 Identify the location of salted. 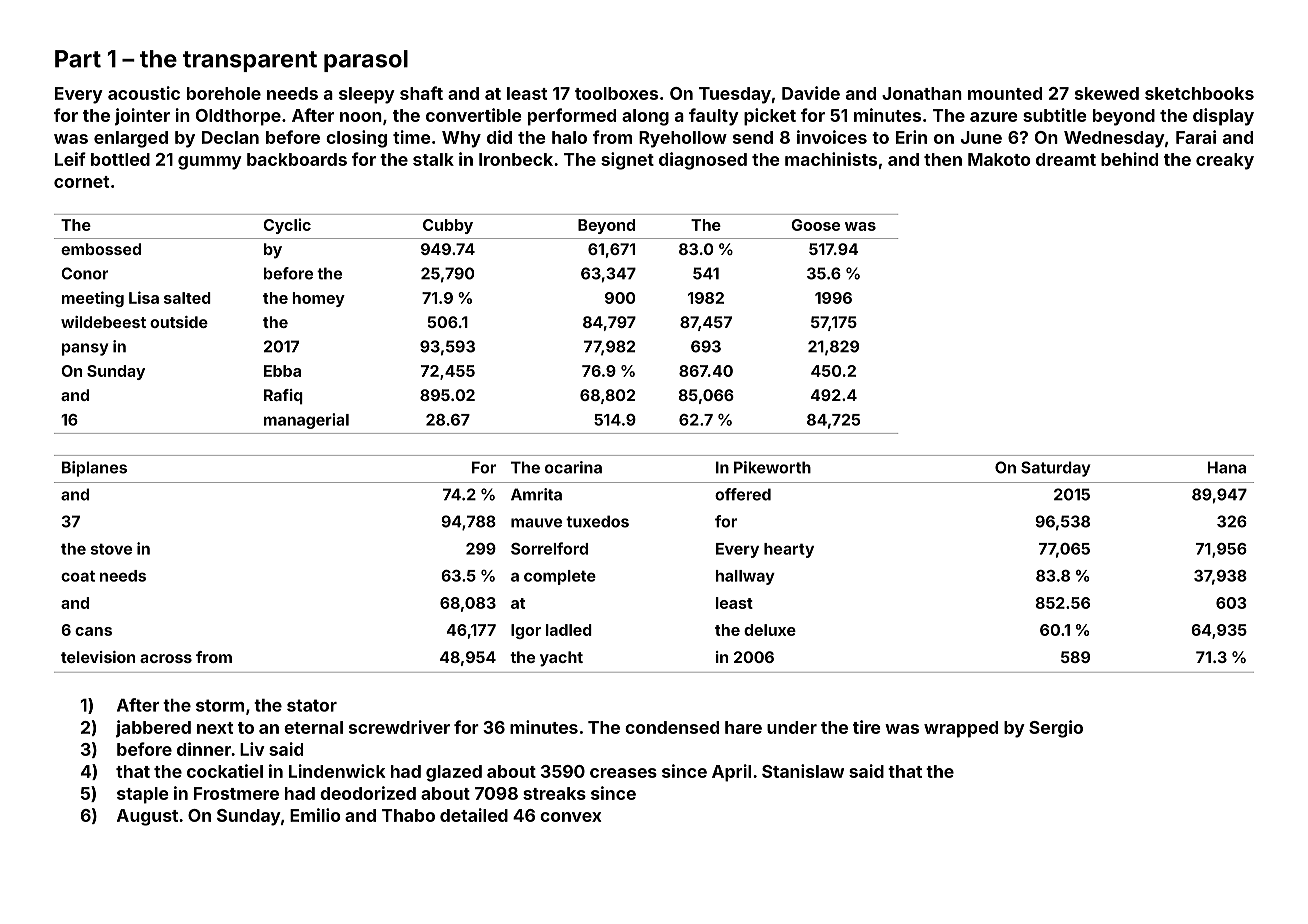
(187, 298).
